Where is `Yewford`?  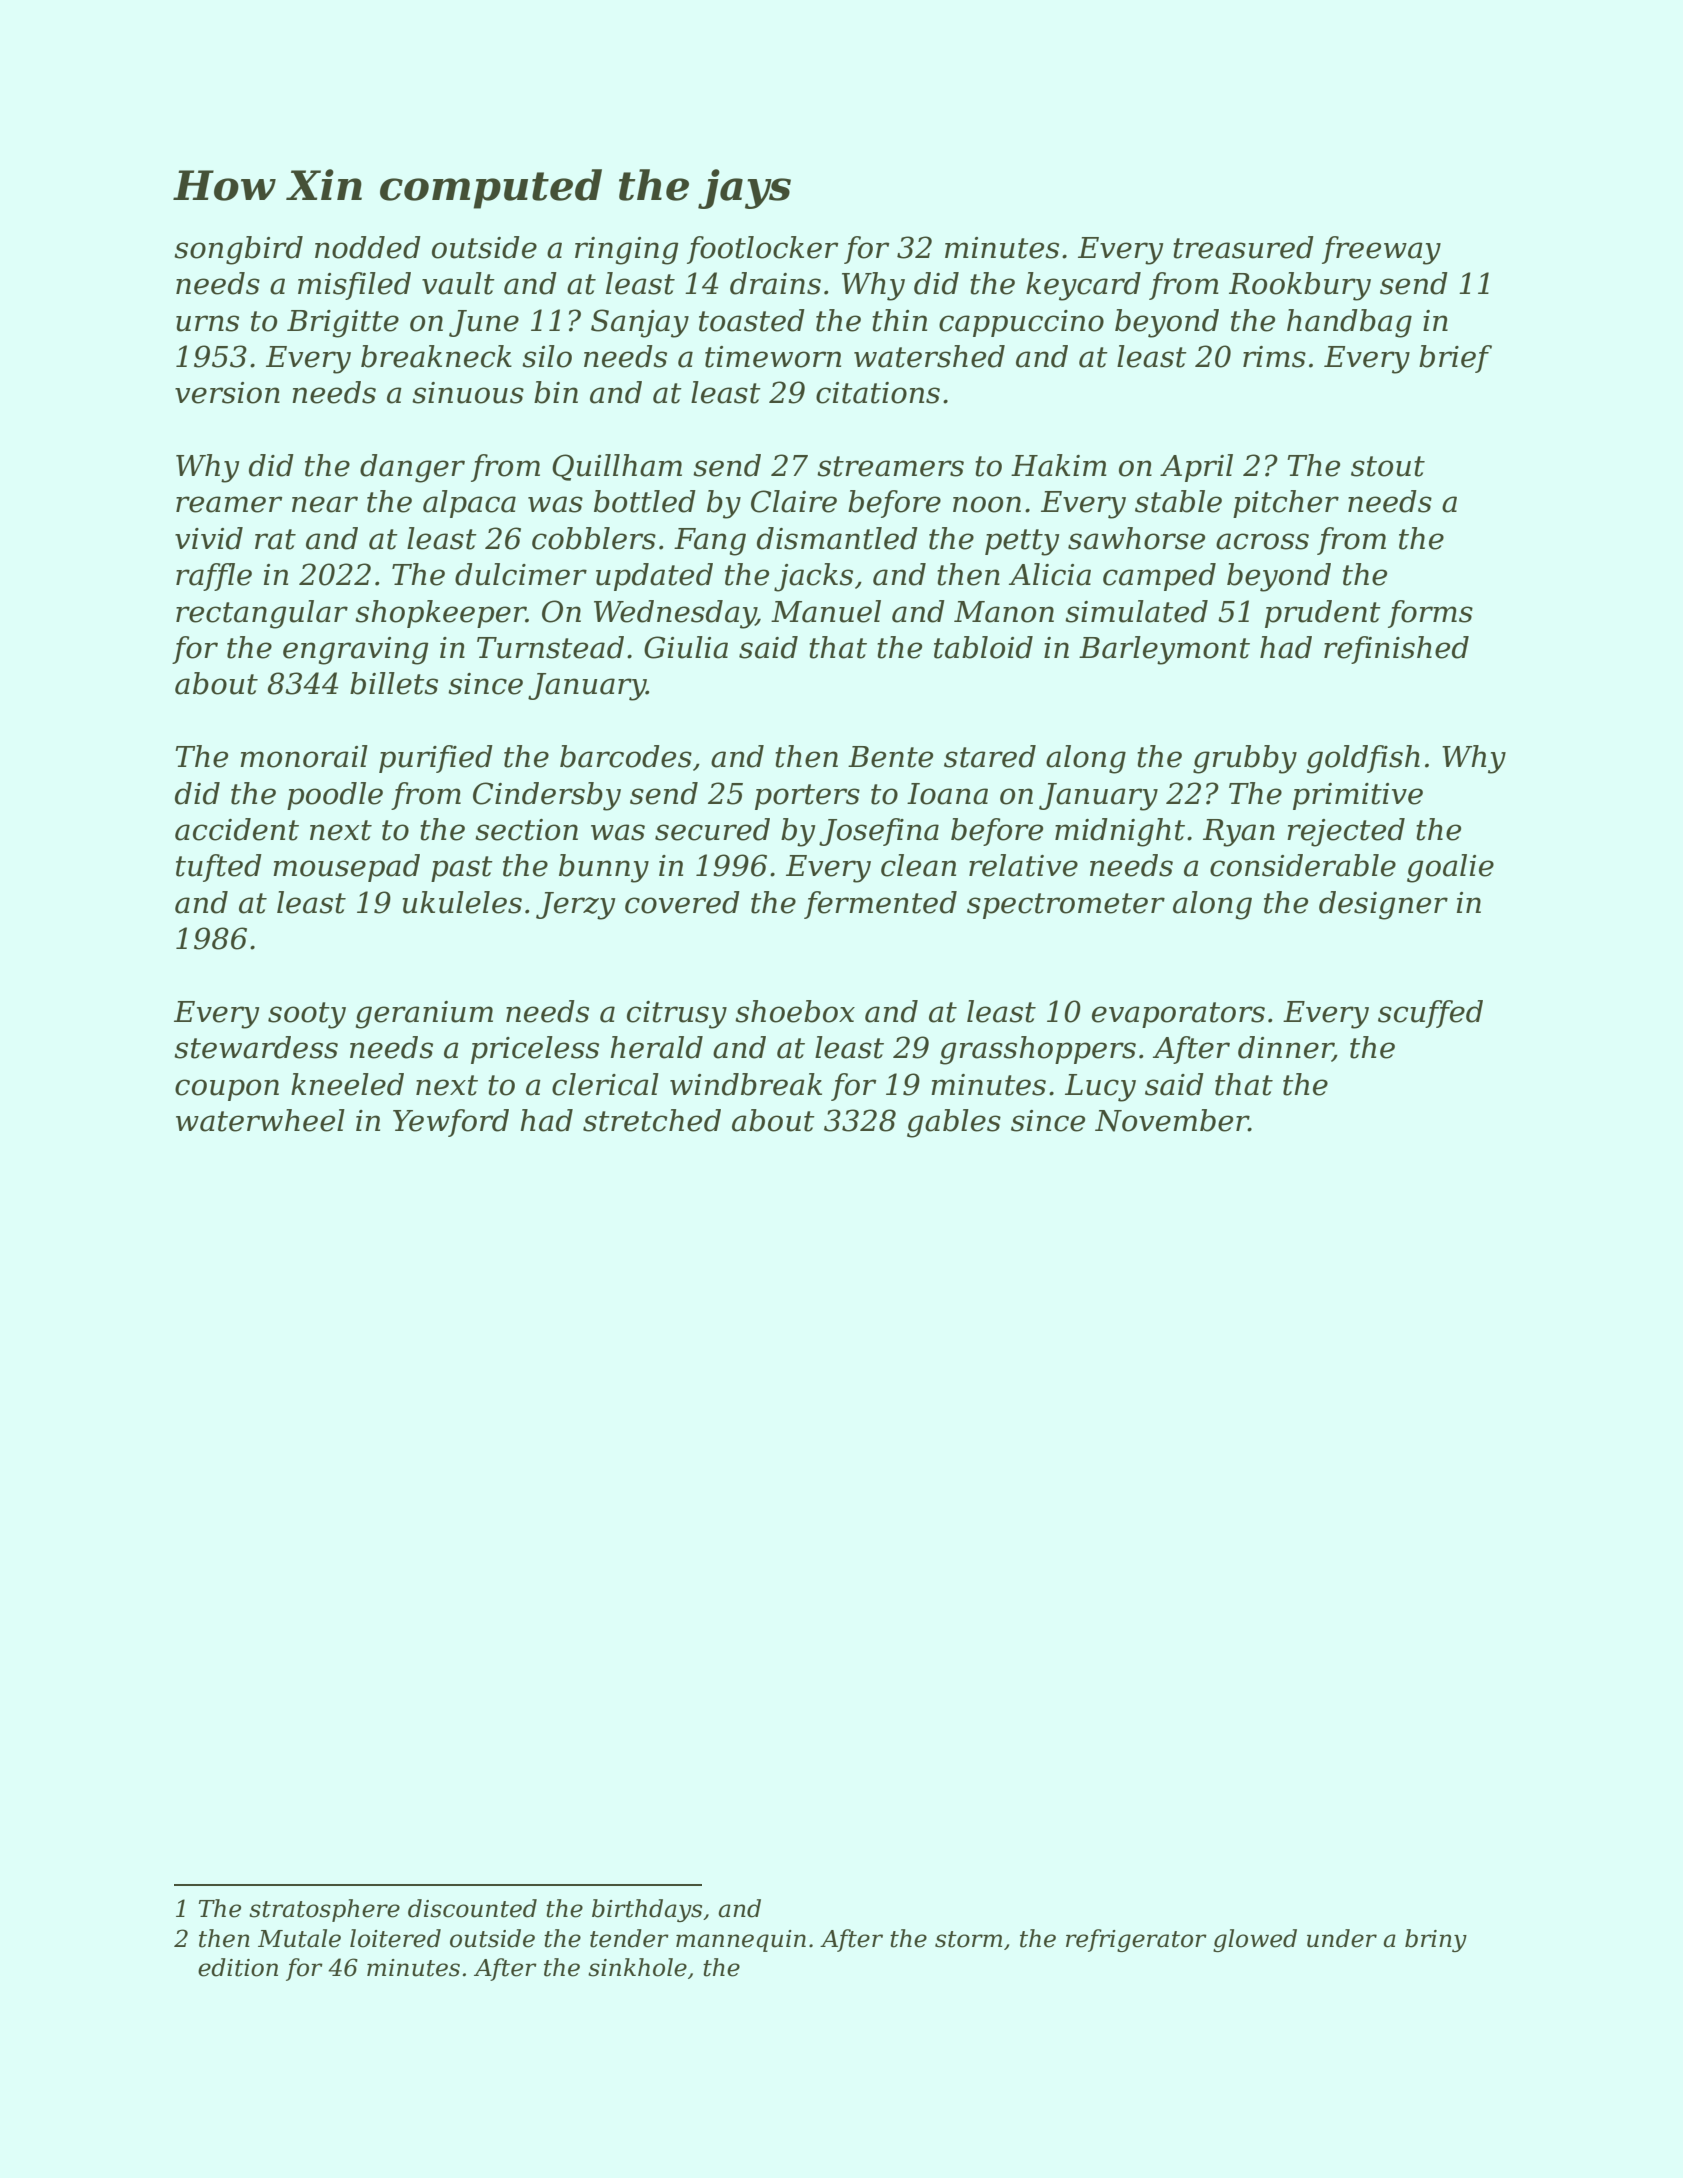
Yewford is located at coordinates (451, 1123).
